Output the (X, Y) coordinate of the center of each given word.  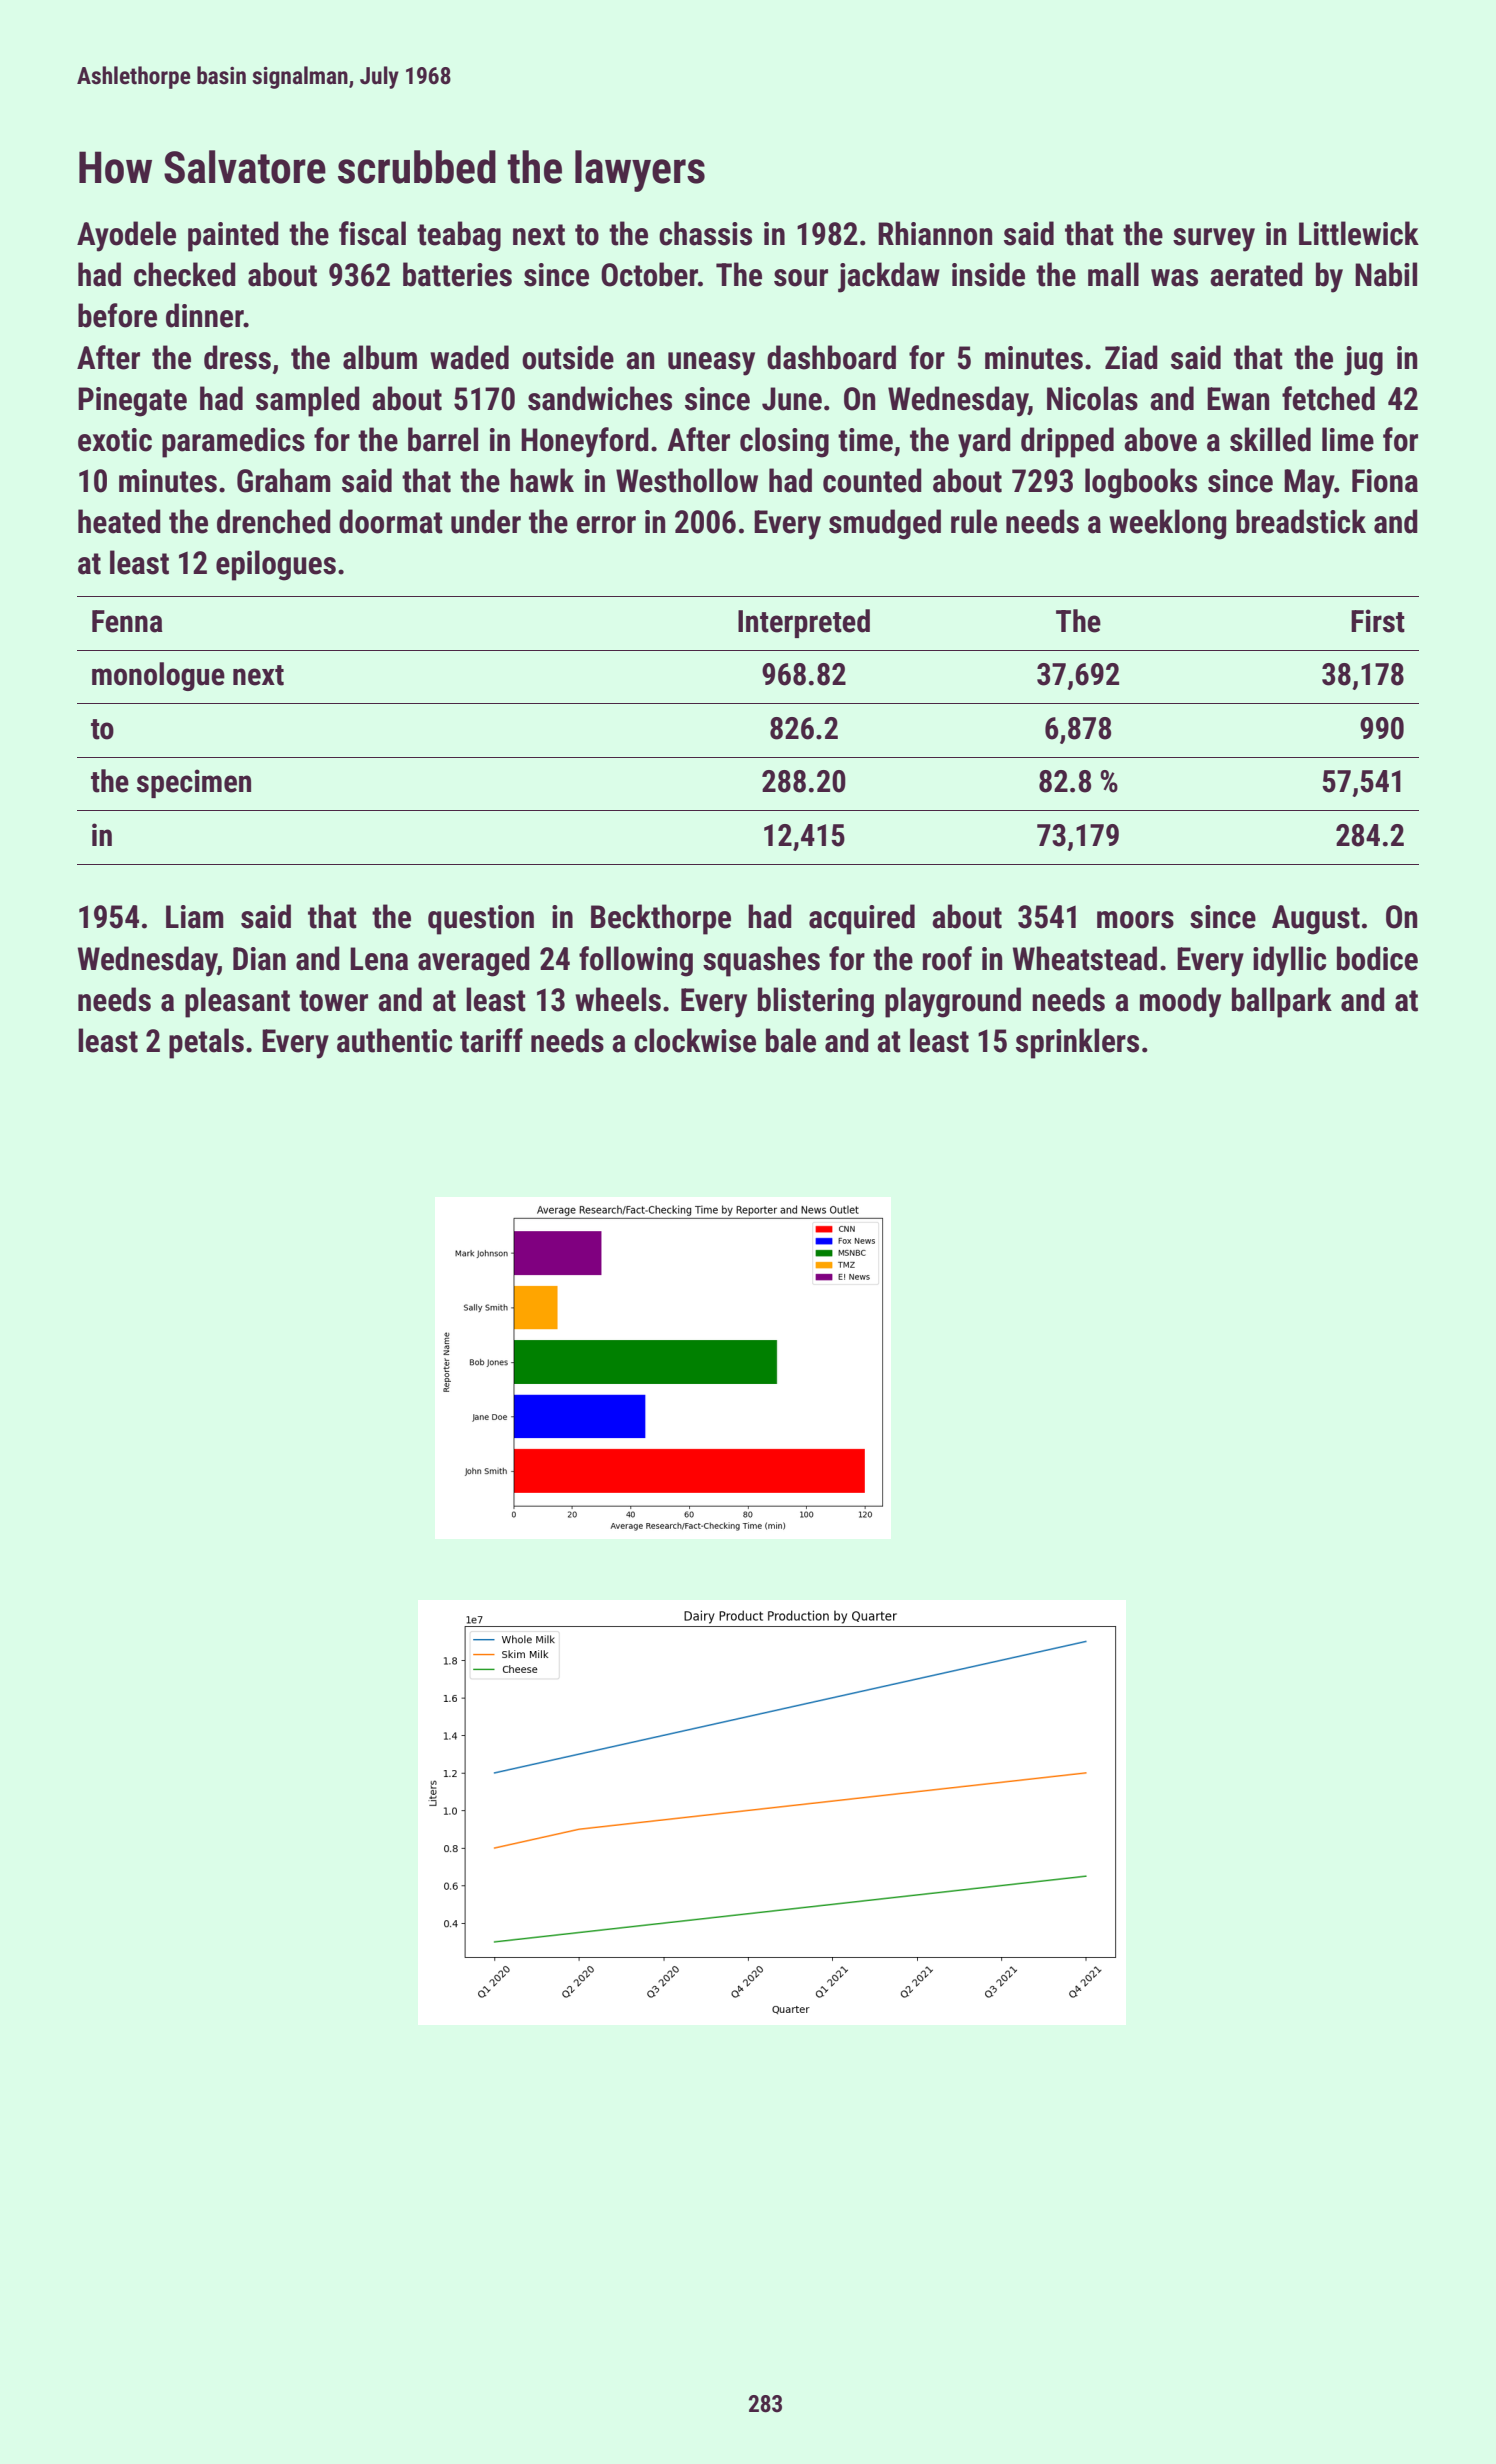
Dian (259, 959)
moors (1135, 920)
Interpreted (804, 623)
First (1378, 621)
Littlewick (1359, 233)
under (486, 521)
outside (568, 357)
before (117, 315)
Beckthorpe (661, 919)
